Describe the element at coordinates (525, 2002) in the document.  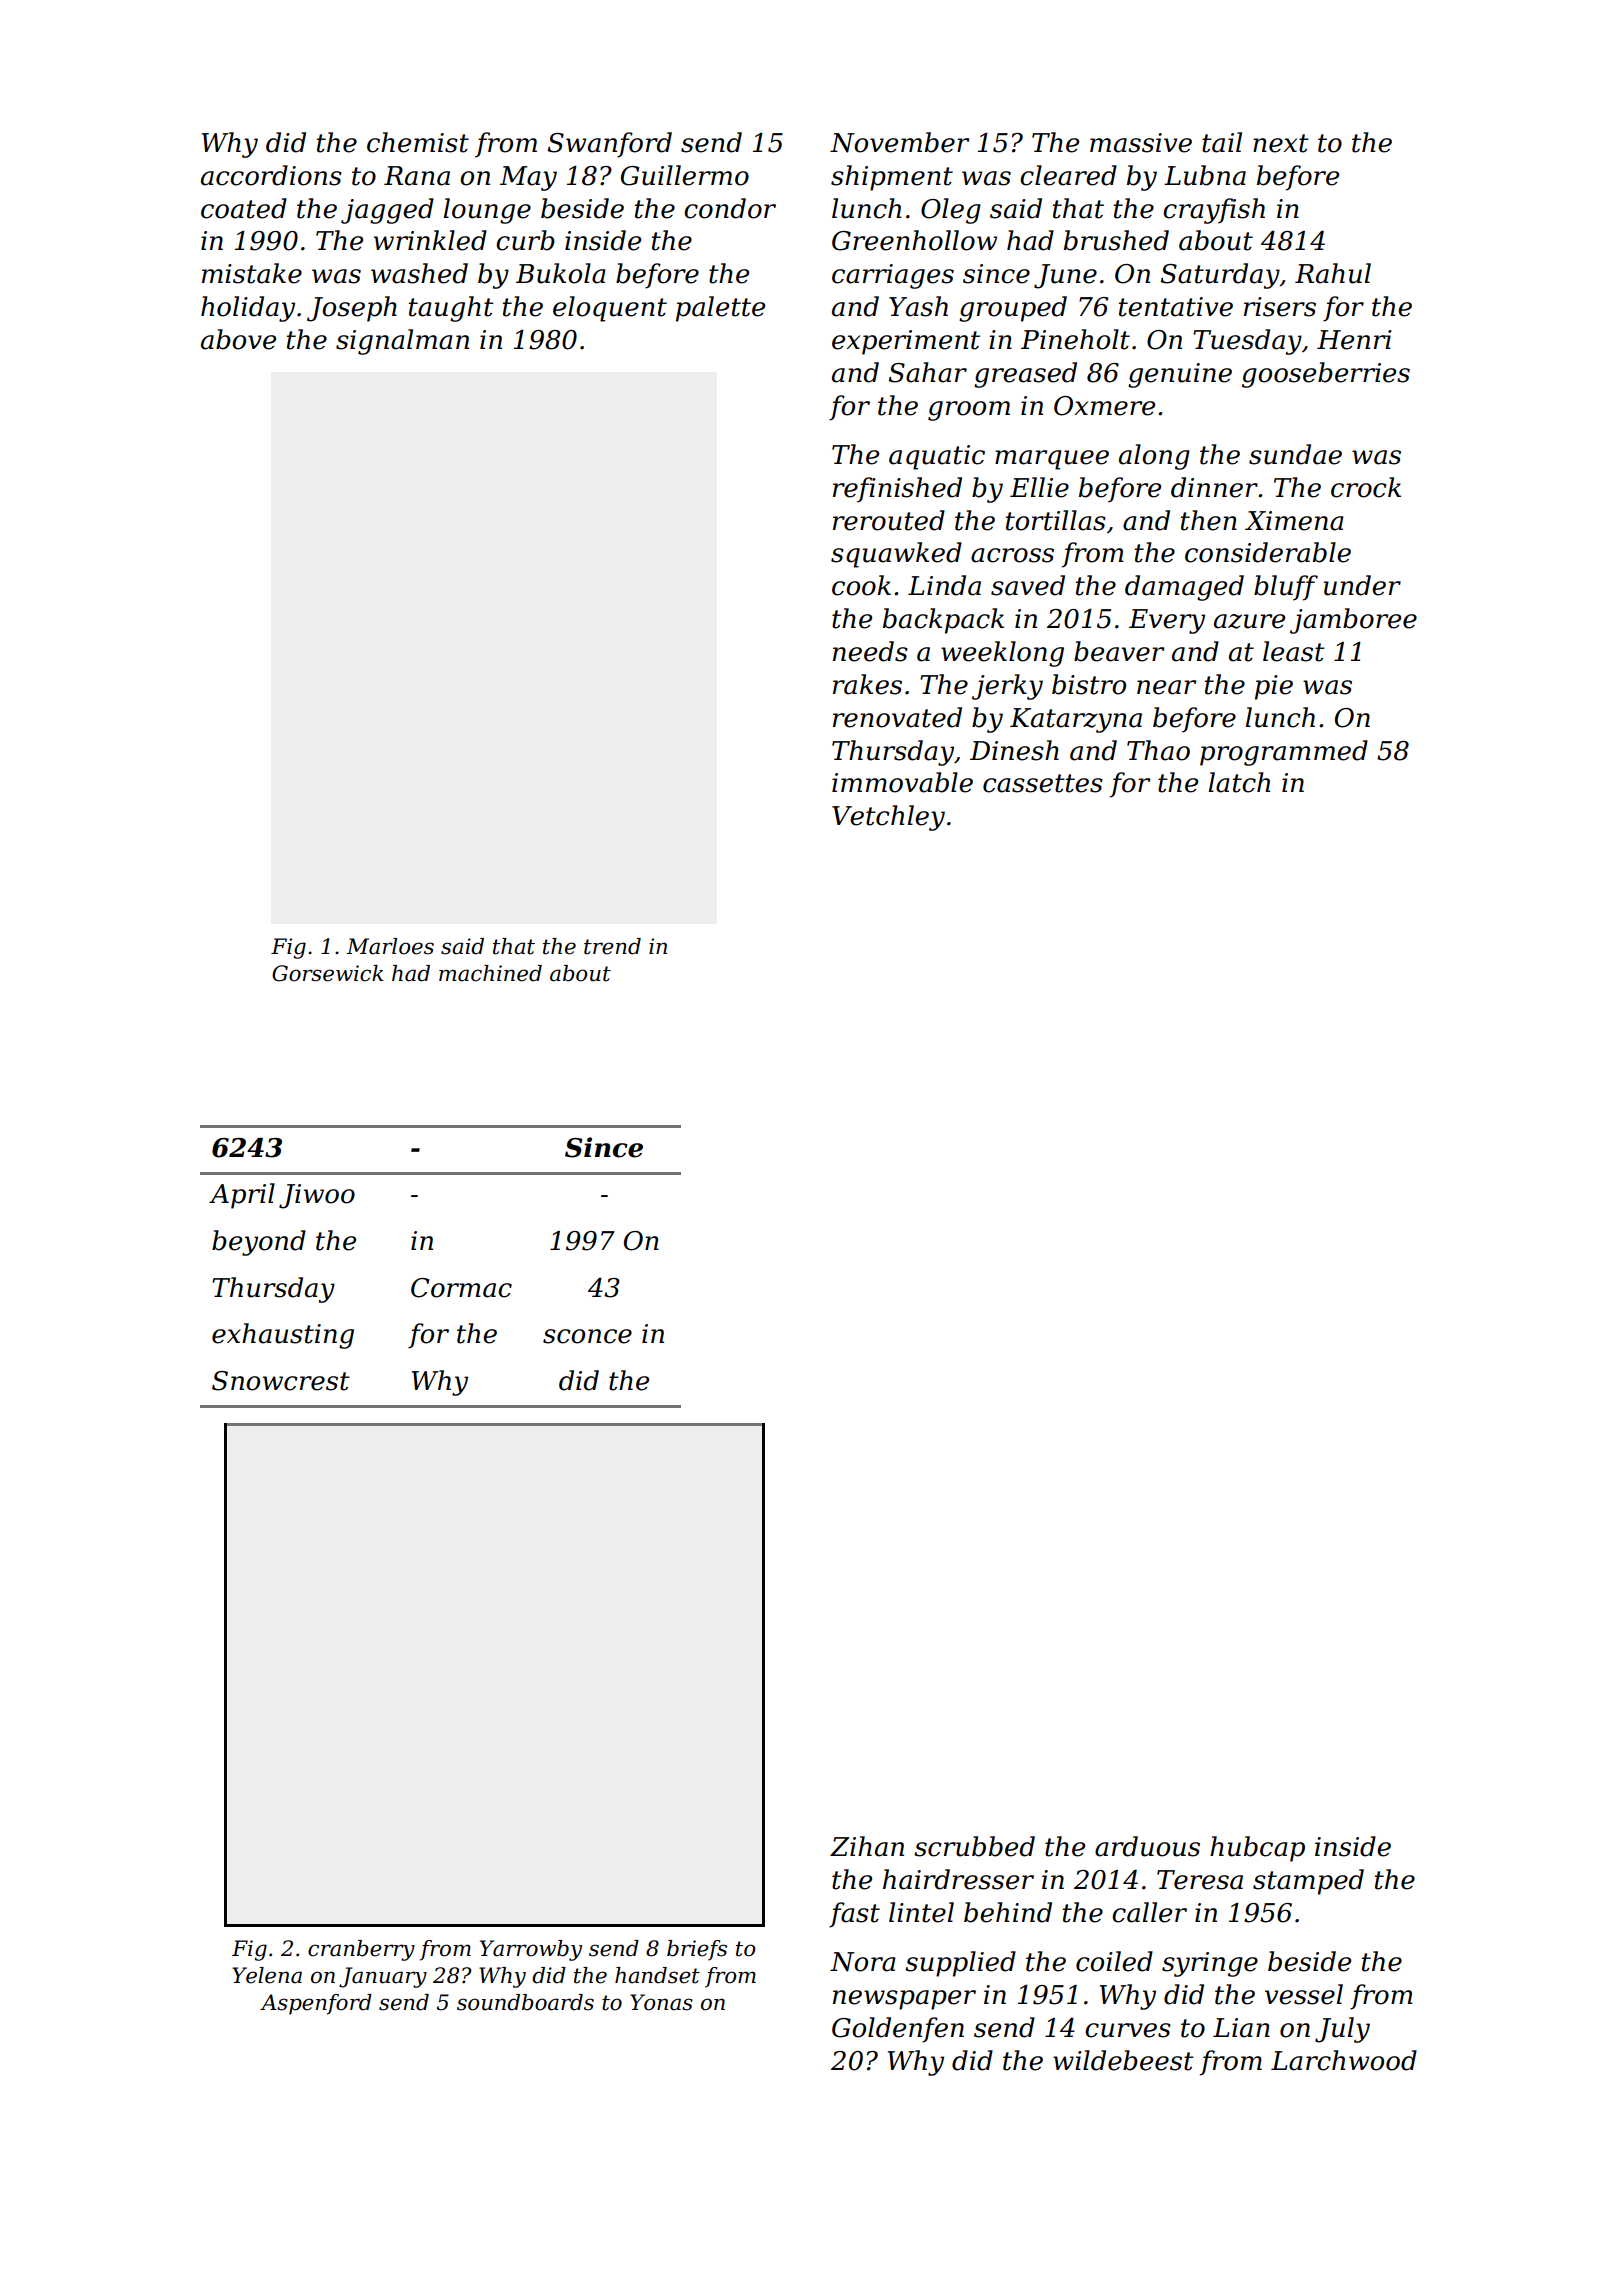
I see `soundboards` at that location.
